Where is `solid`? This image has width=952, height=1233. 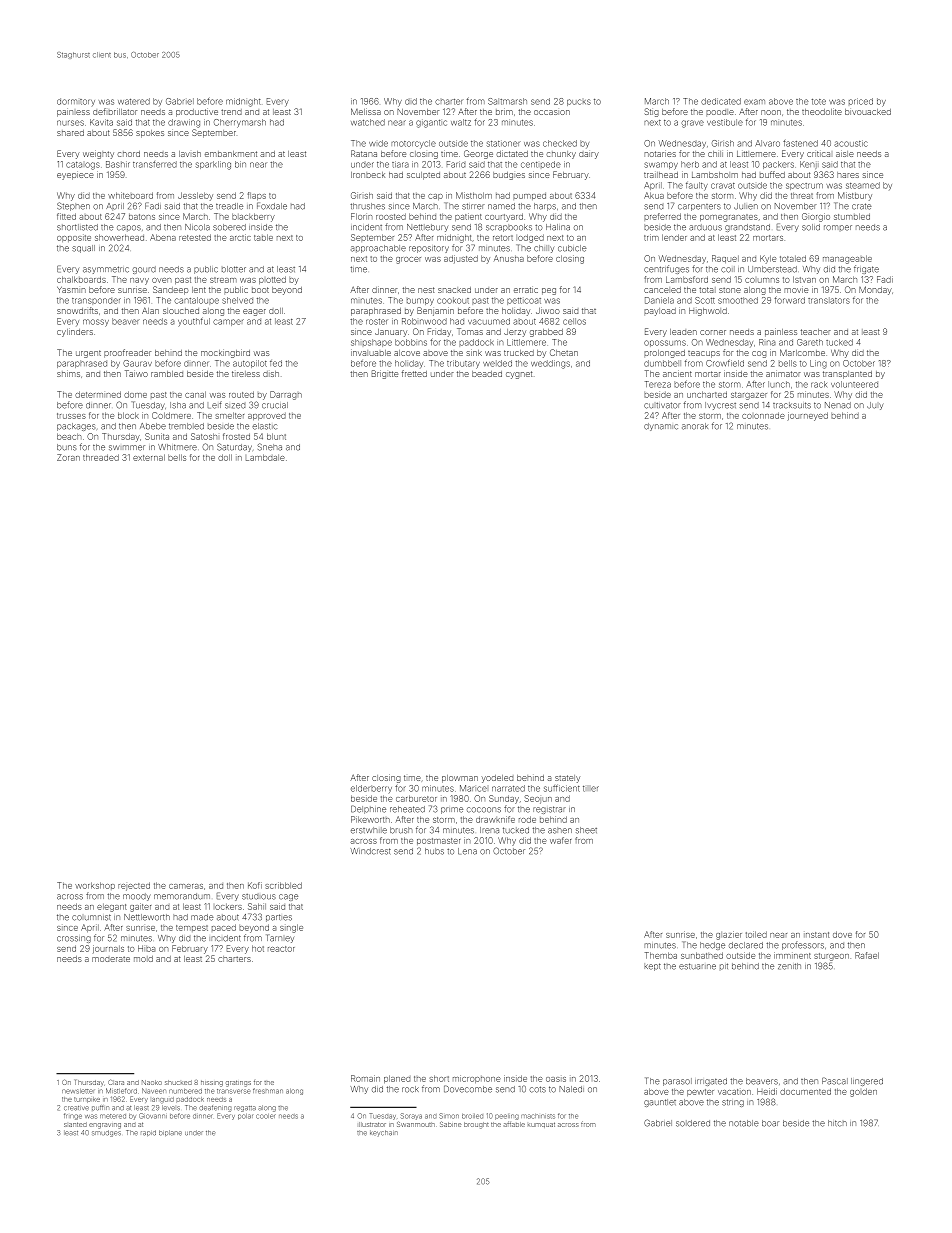
solid is located at coordinates (811, 227).
